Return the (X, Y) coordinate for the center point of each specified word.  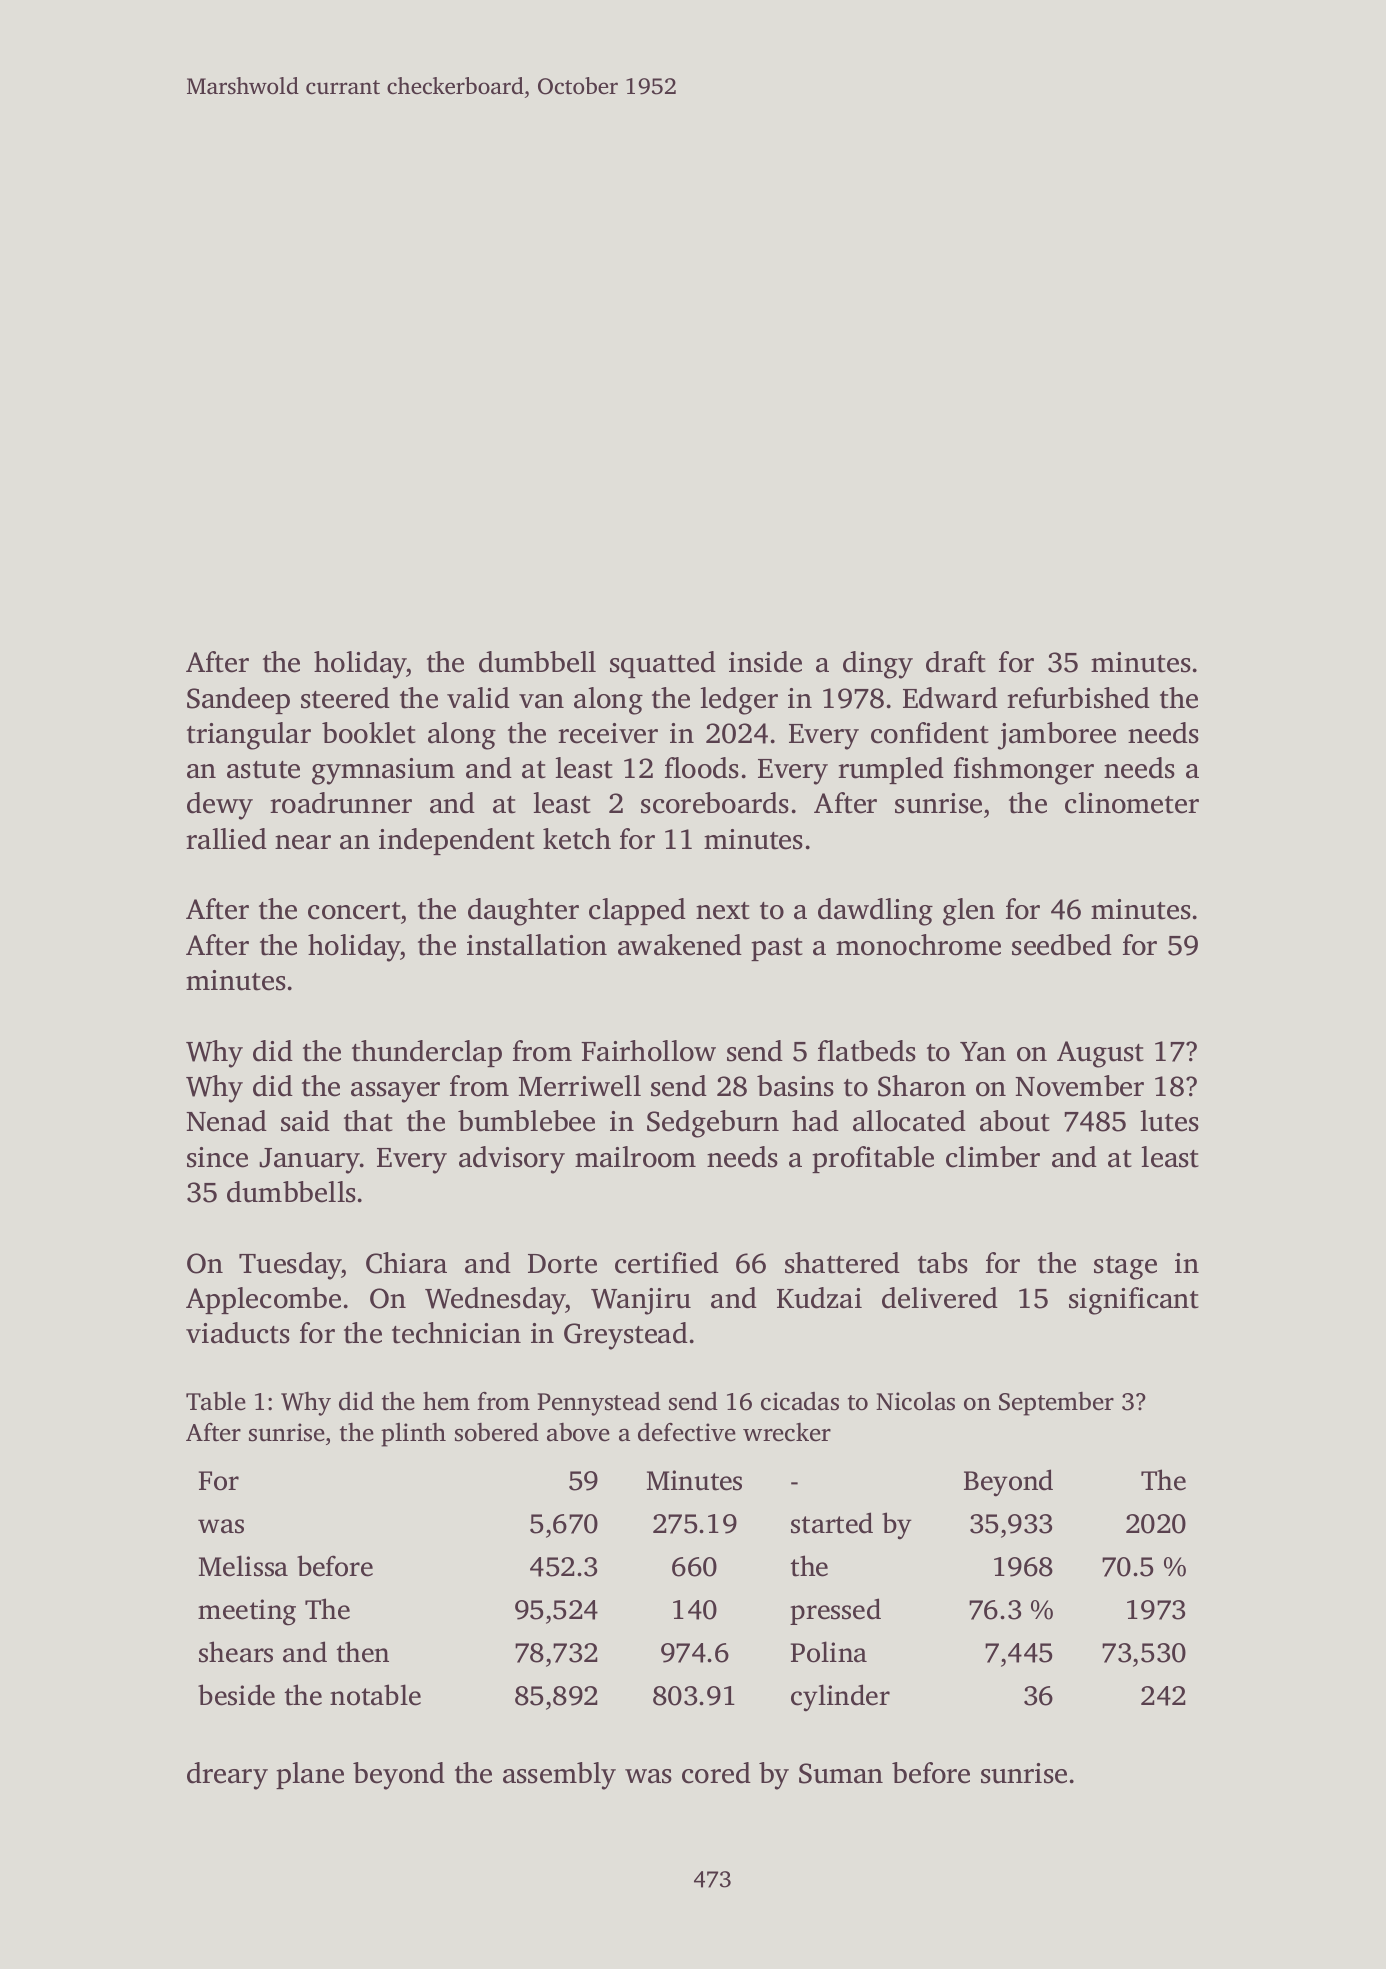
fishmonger (1024, 771)
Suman (841, 1773)
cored (716, 1773)
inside (765, 662)
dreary (227, 1776)
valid (478, 698)
